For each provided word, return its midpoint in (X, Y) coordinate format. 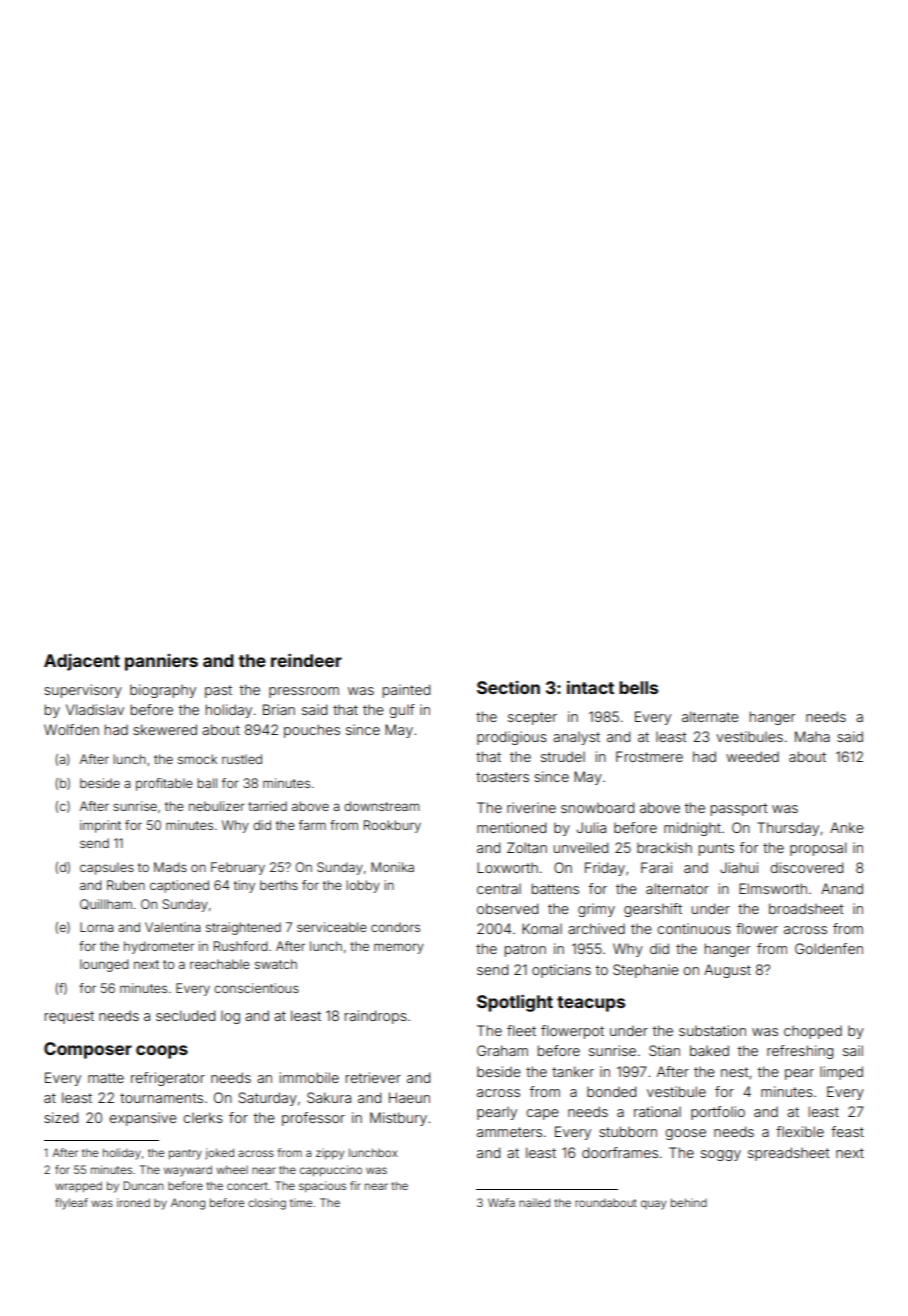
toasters (502, 777)
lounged (104, 965)
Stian (664, 1050)
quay (653, 1205)
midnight (692, 829)
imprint (100, 826)
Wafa (501, 1202)
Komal (542, 928)
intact (590, 687)
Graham (502, 1050)
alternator (677, 888)
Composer (88, 1050)
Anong (188, 1204)
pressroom (304, 692)
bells (638, 687)
